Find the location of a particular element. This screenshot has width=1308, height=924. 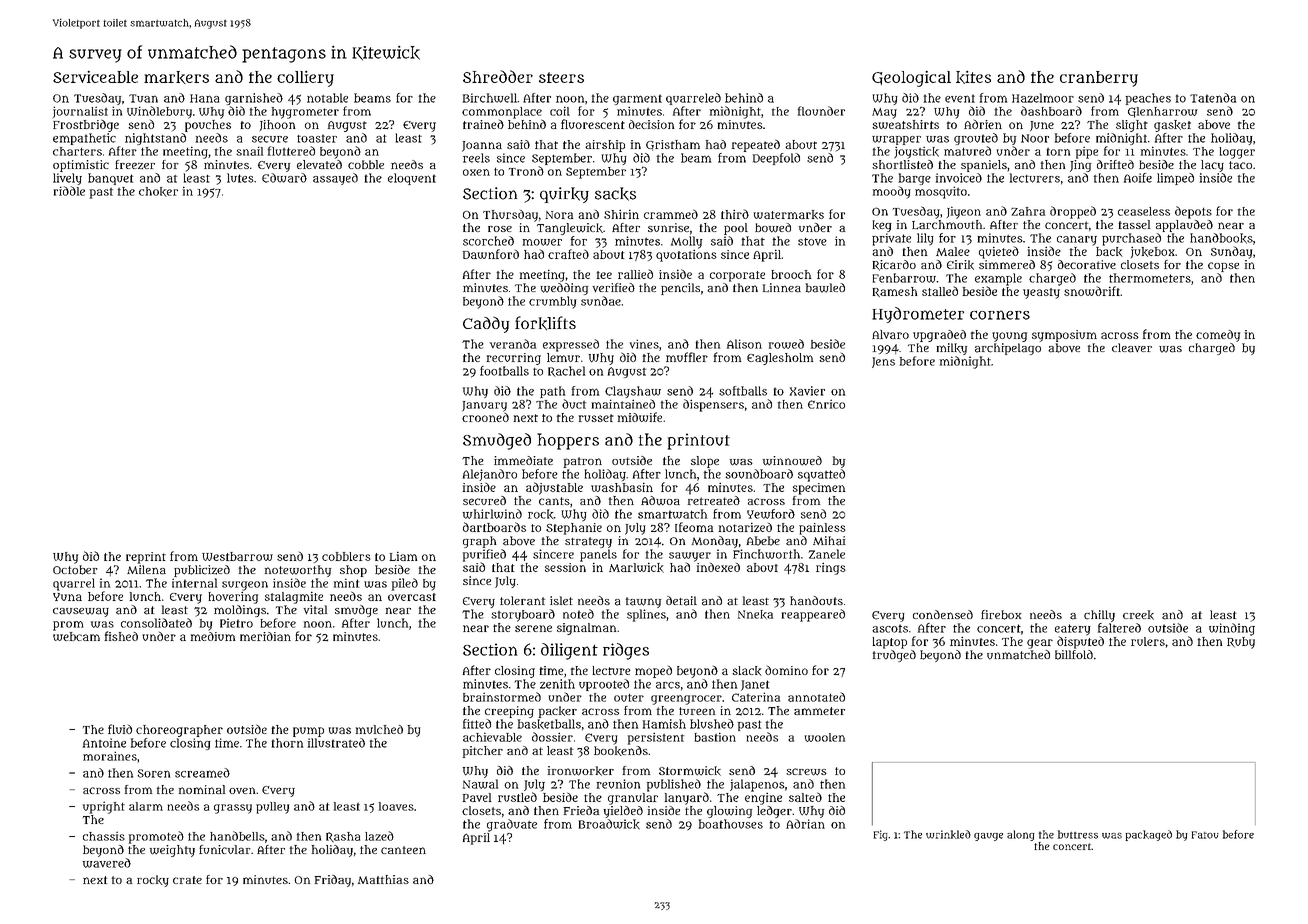

Enrico is located at coordinates (826, 404).
